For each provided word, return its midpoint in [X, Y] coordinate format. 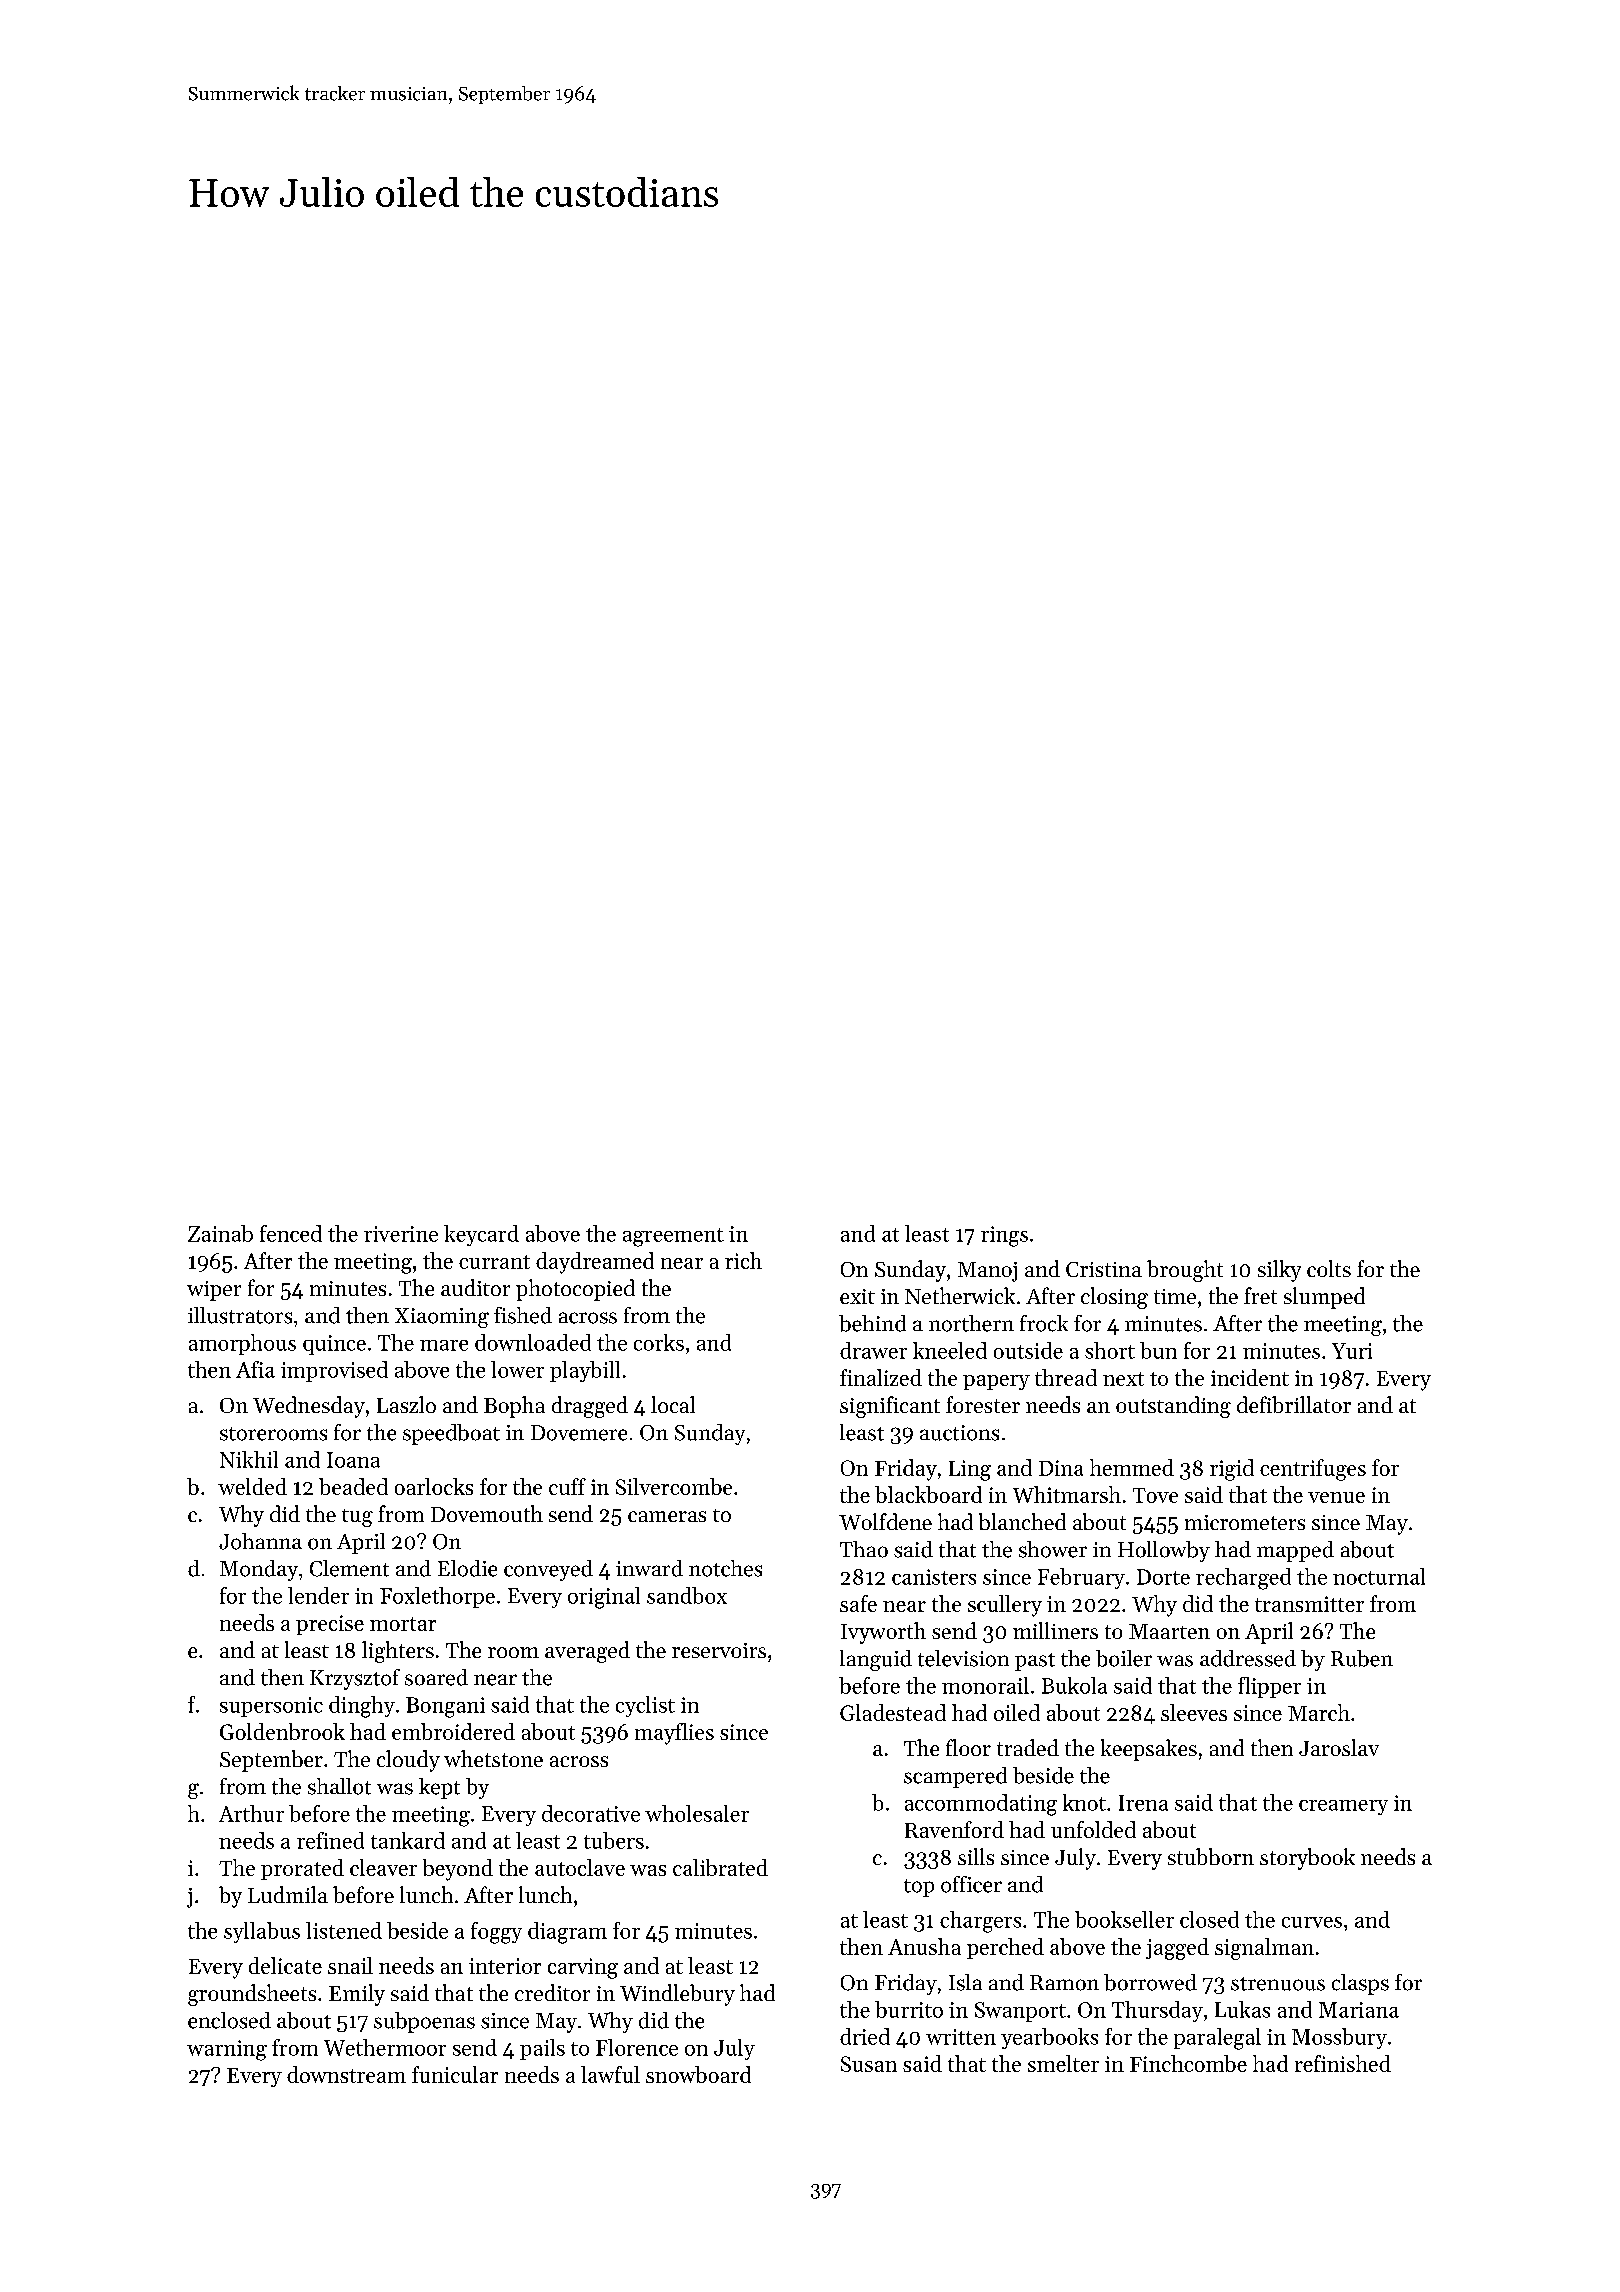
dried [865, 2036]
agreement [673, 1237]
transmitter [1309, 1604]
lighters [398, 1652]
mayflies [674, 1734]
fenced [291, 1233]
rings [1004, 1236]
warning [227, 2050]
